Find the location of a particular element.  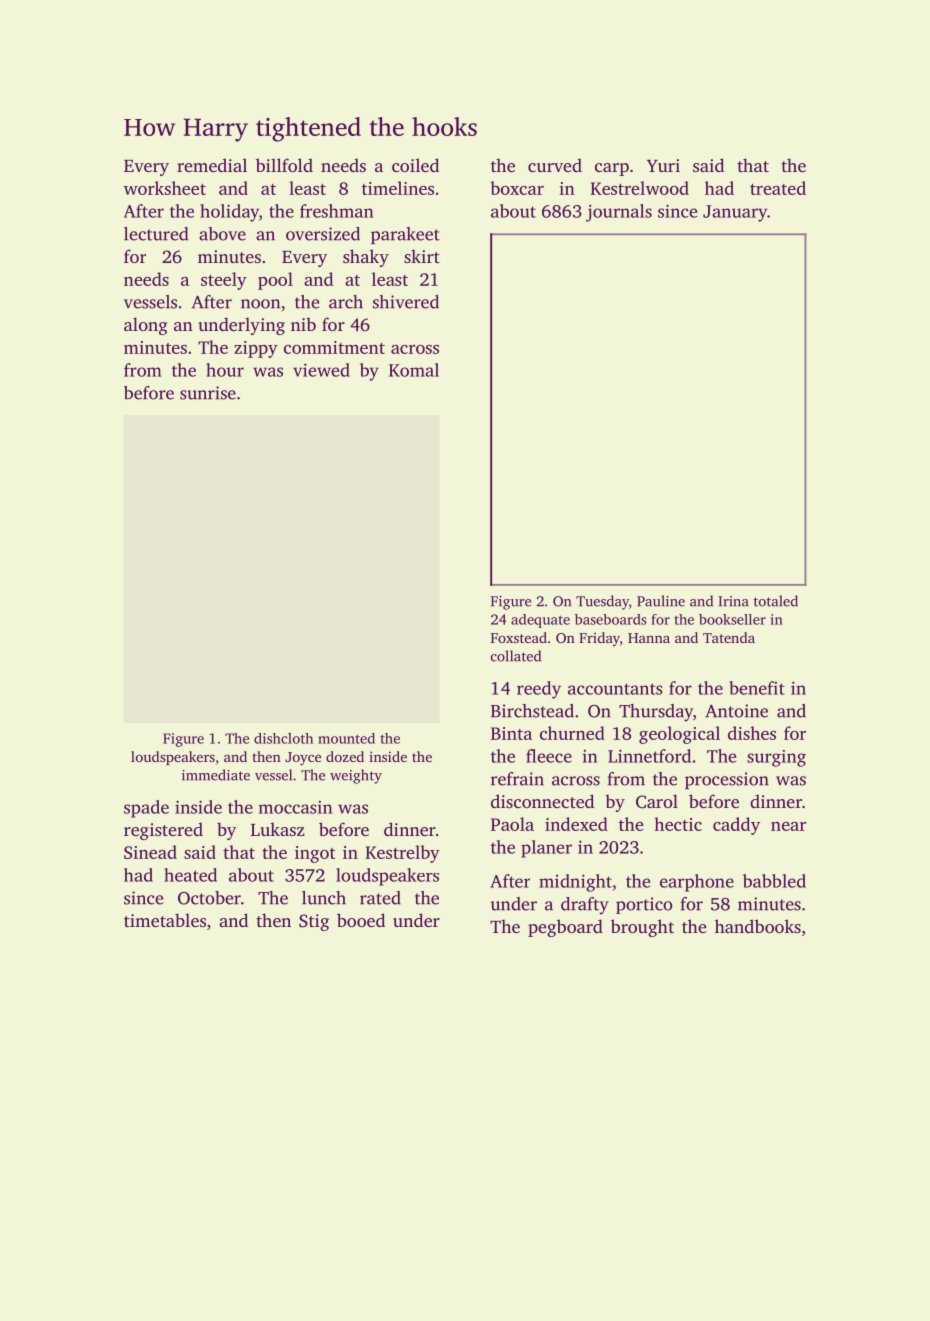

timetables is located at coordinates (165, 920).
